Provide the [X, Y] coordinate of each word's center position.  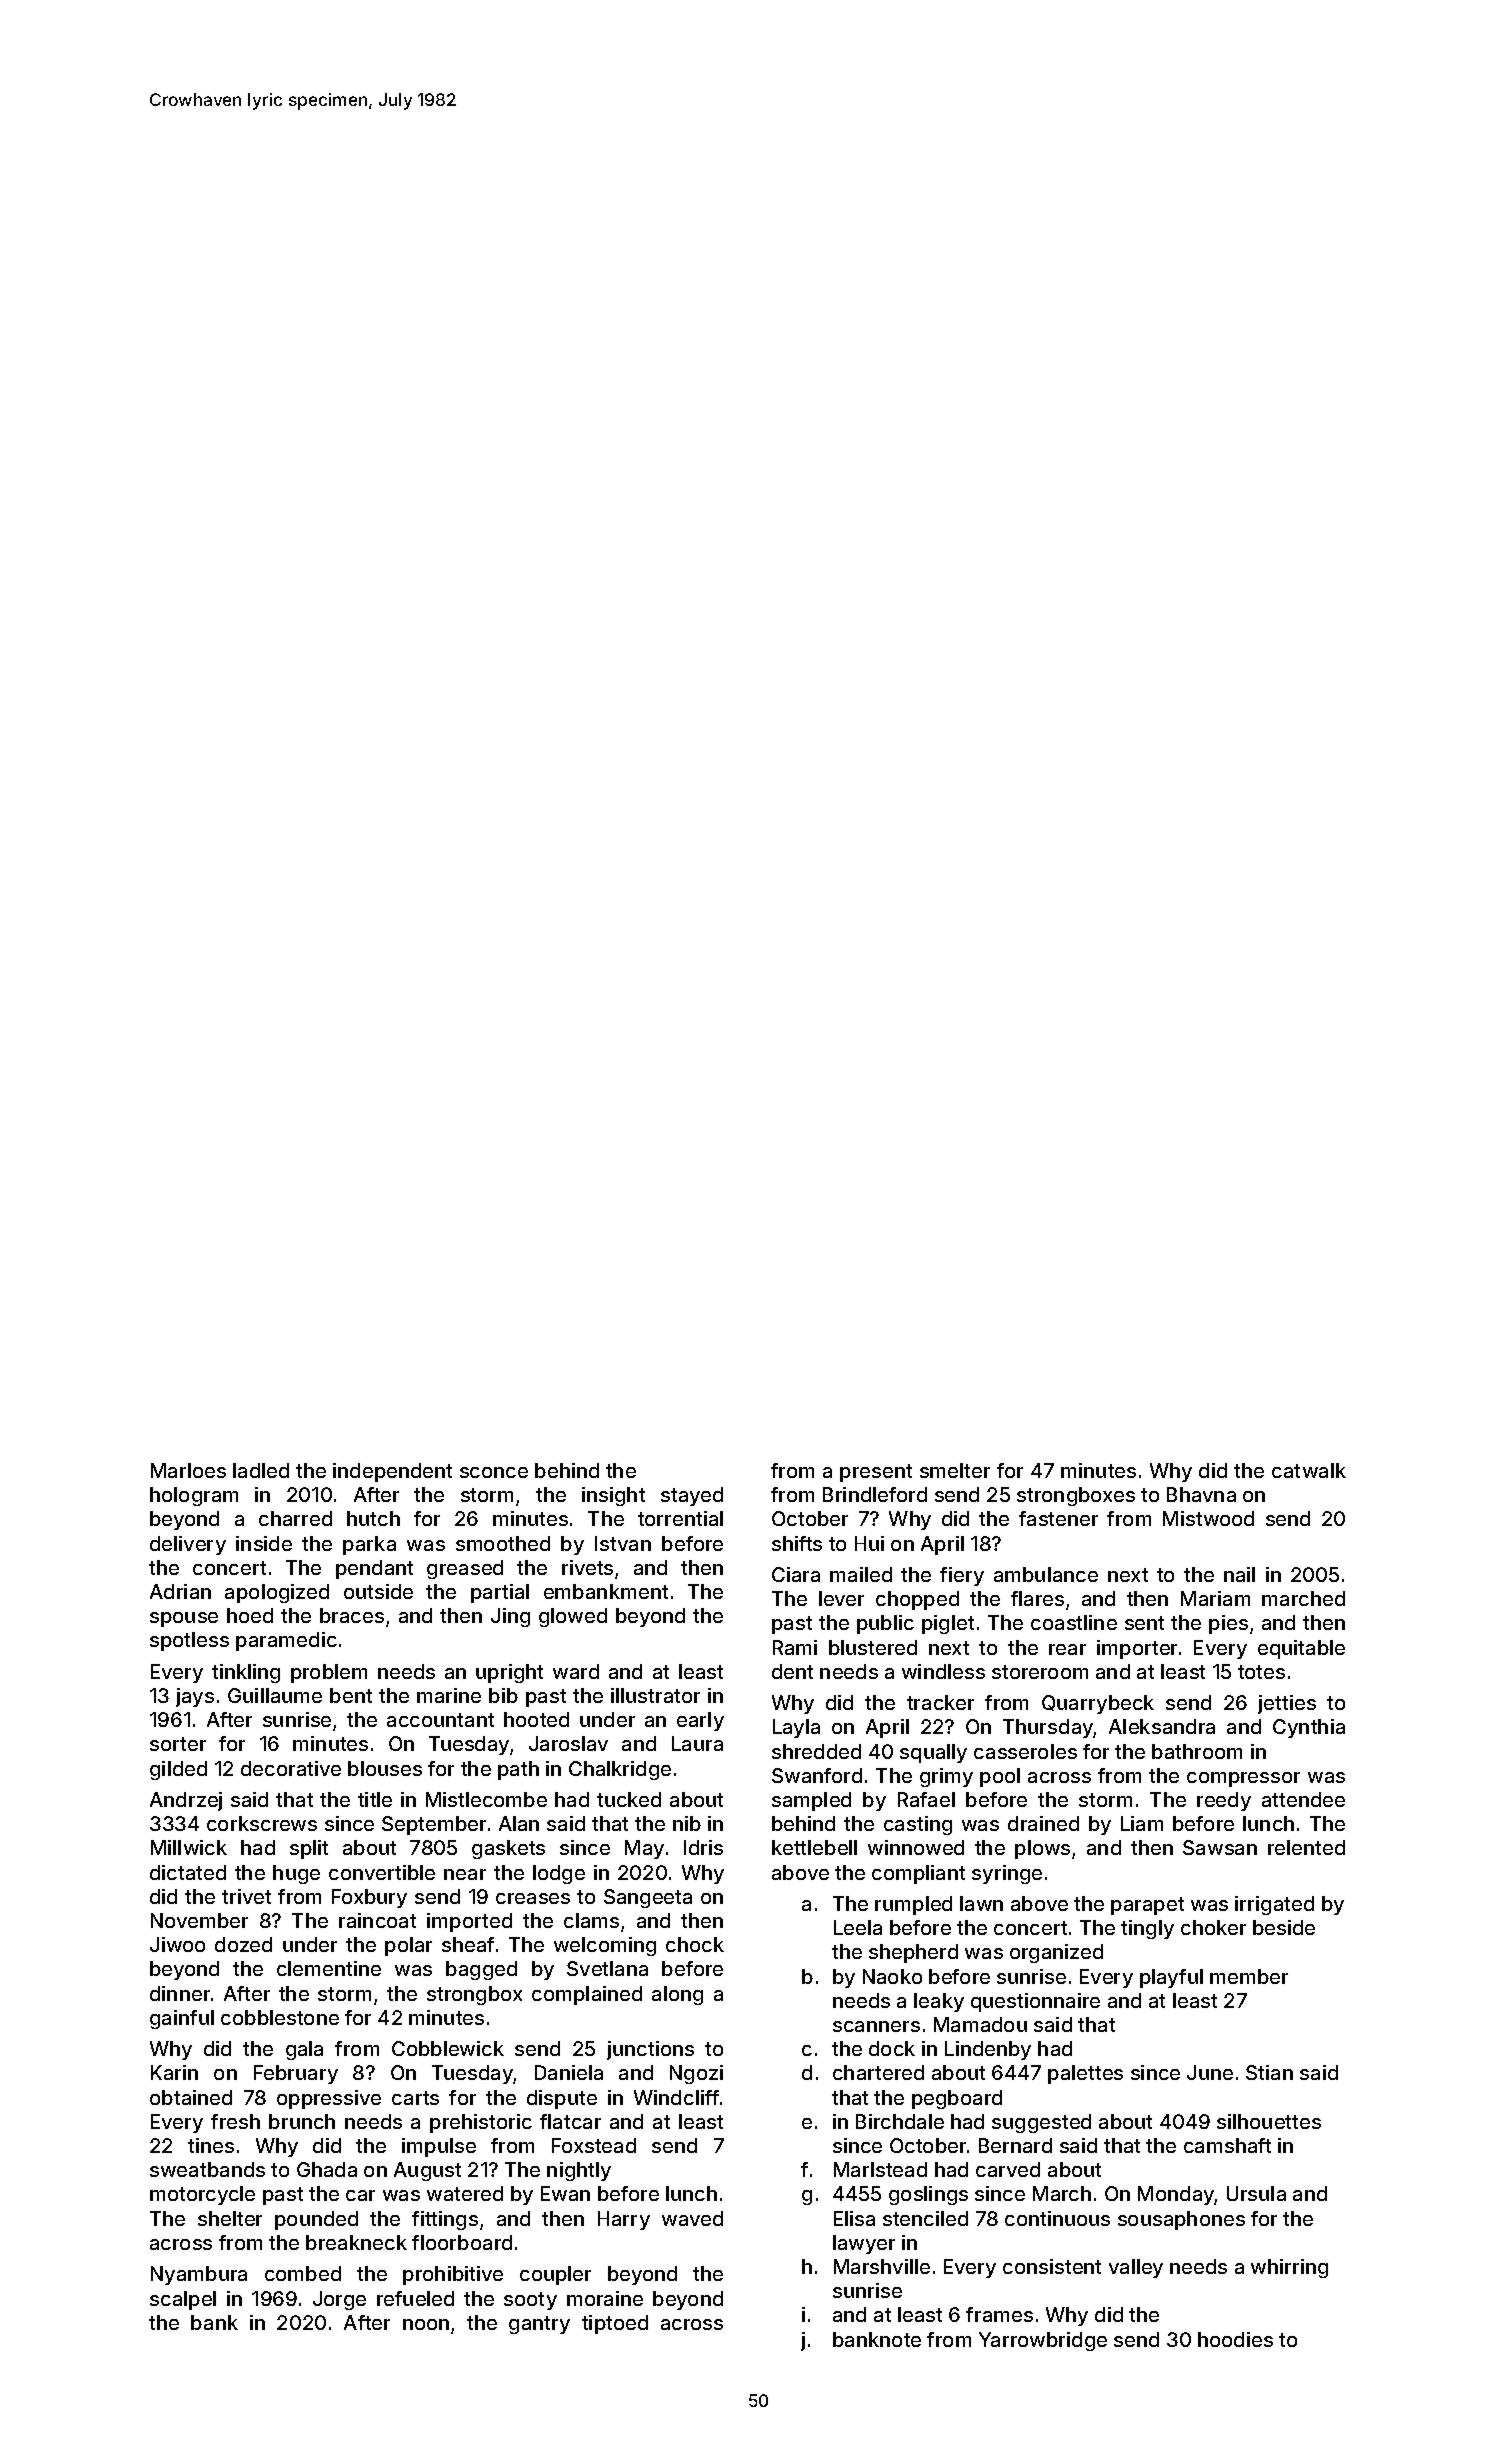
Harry [624, 2220]
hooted [536, 1719]
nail [1239, 1574]
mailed [861, 1574]
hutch [373, 1518]
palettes [1085, 2074]
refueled [415, 2298]
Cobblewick [448, 2048]
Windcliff [676, 2097]
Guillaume [275, 1695]
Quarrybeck [1098, 1704]
